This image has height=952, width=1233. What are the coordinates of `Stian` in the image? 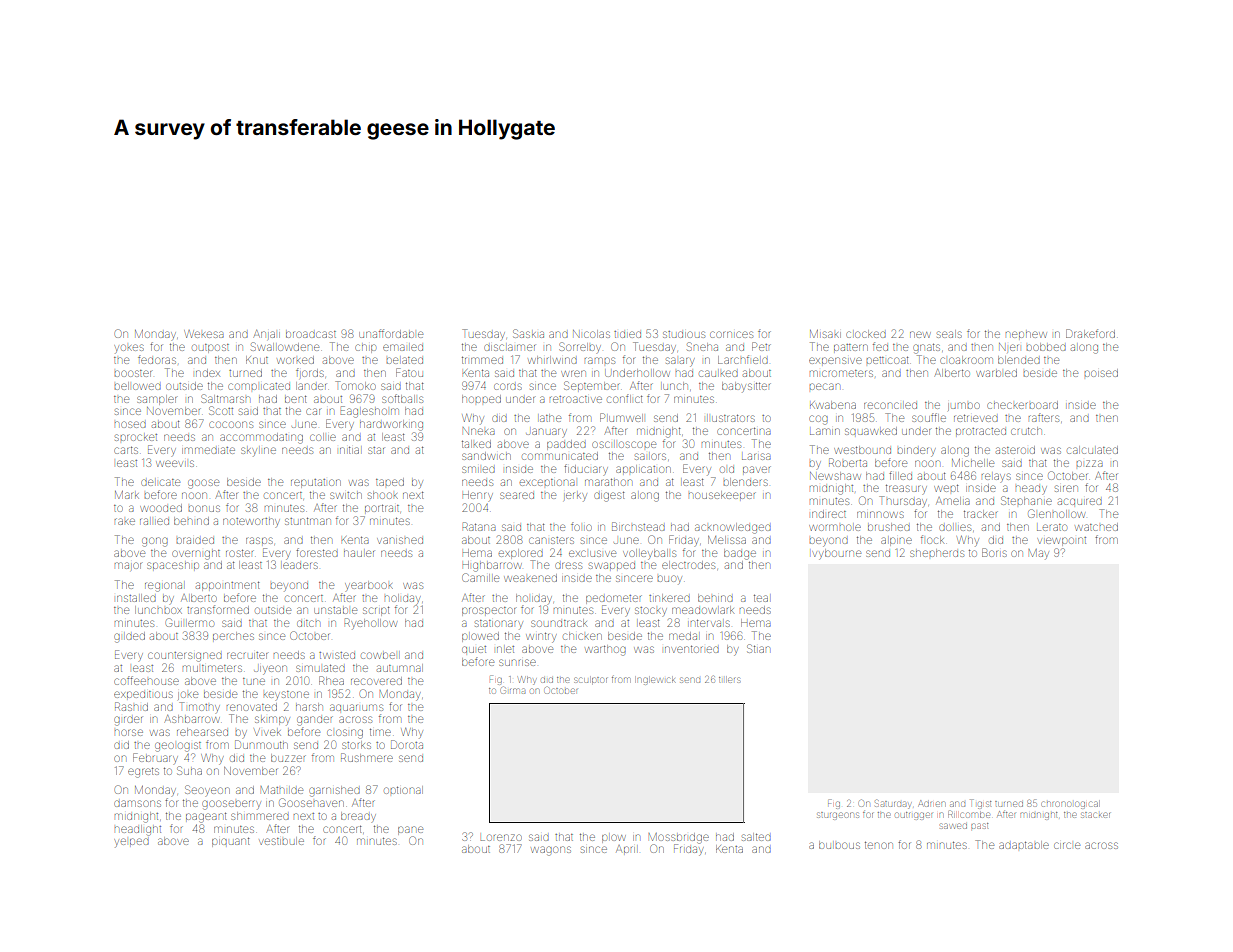 It's located at (758, 648).
